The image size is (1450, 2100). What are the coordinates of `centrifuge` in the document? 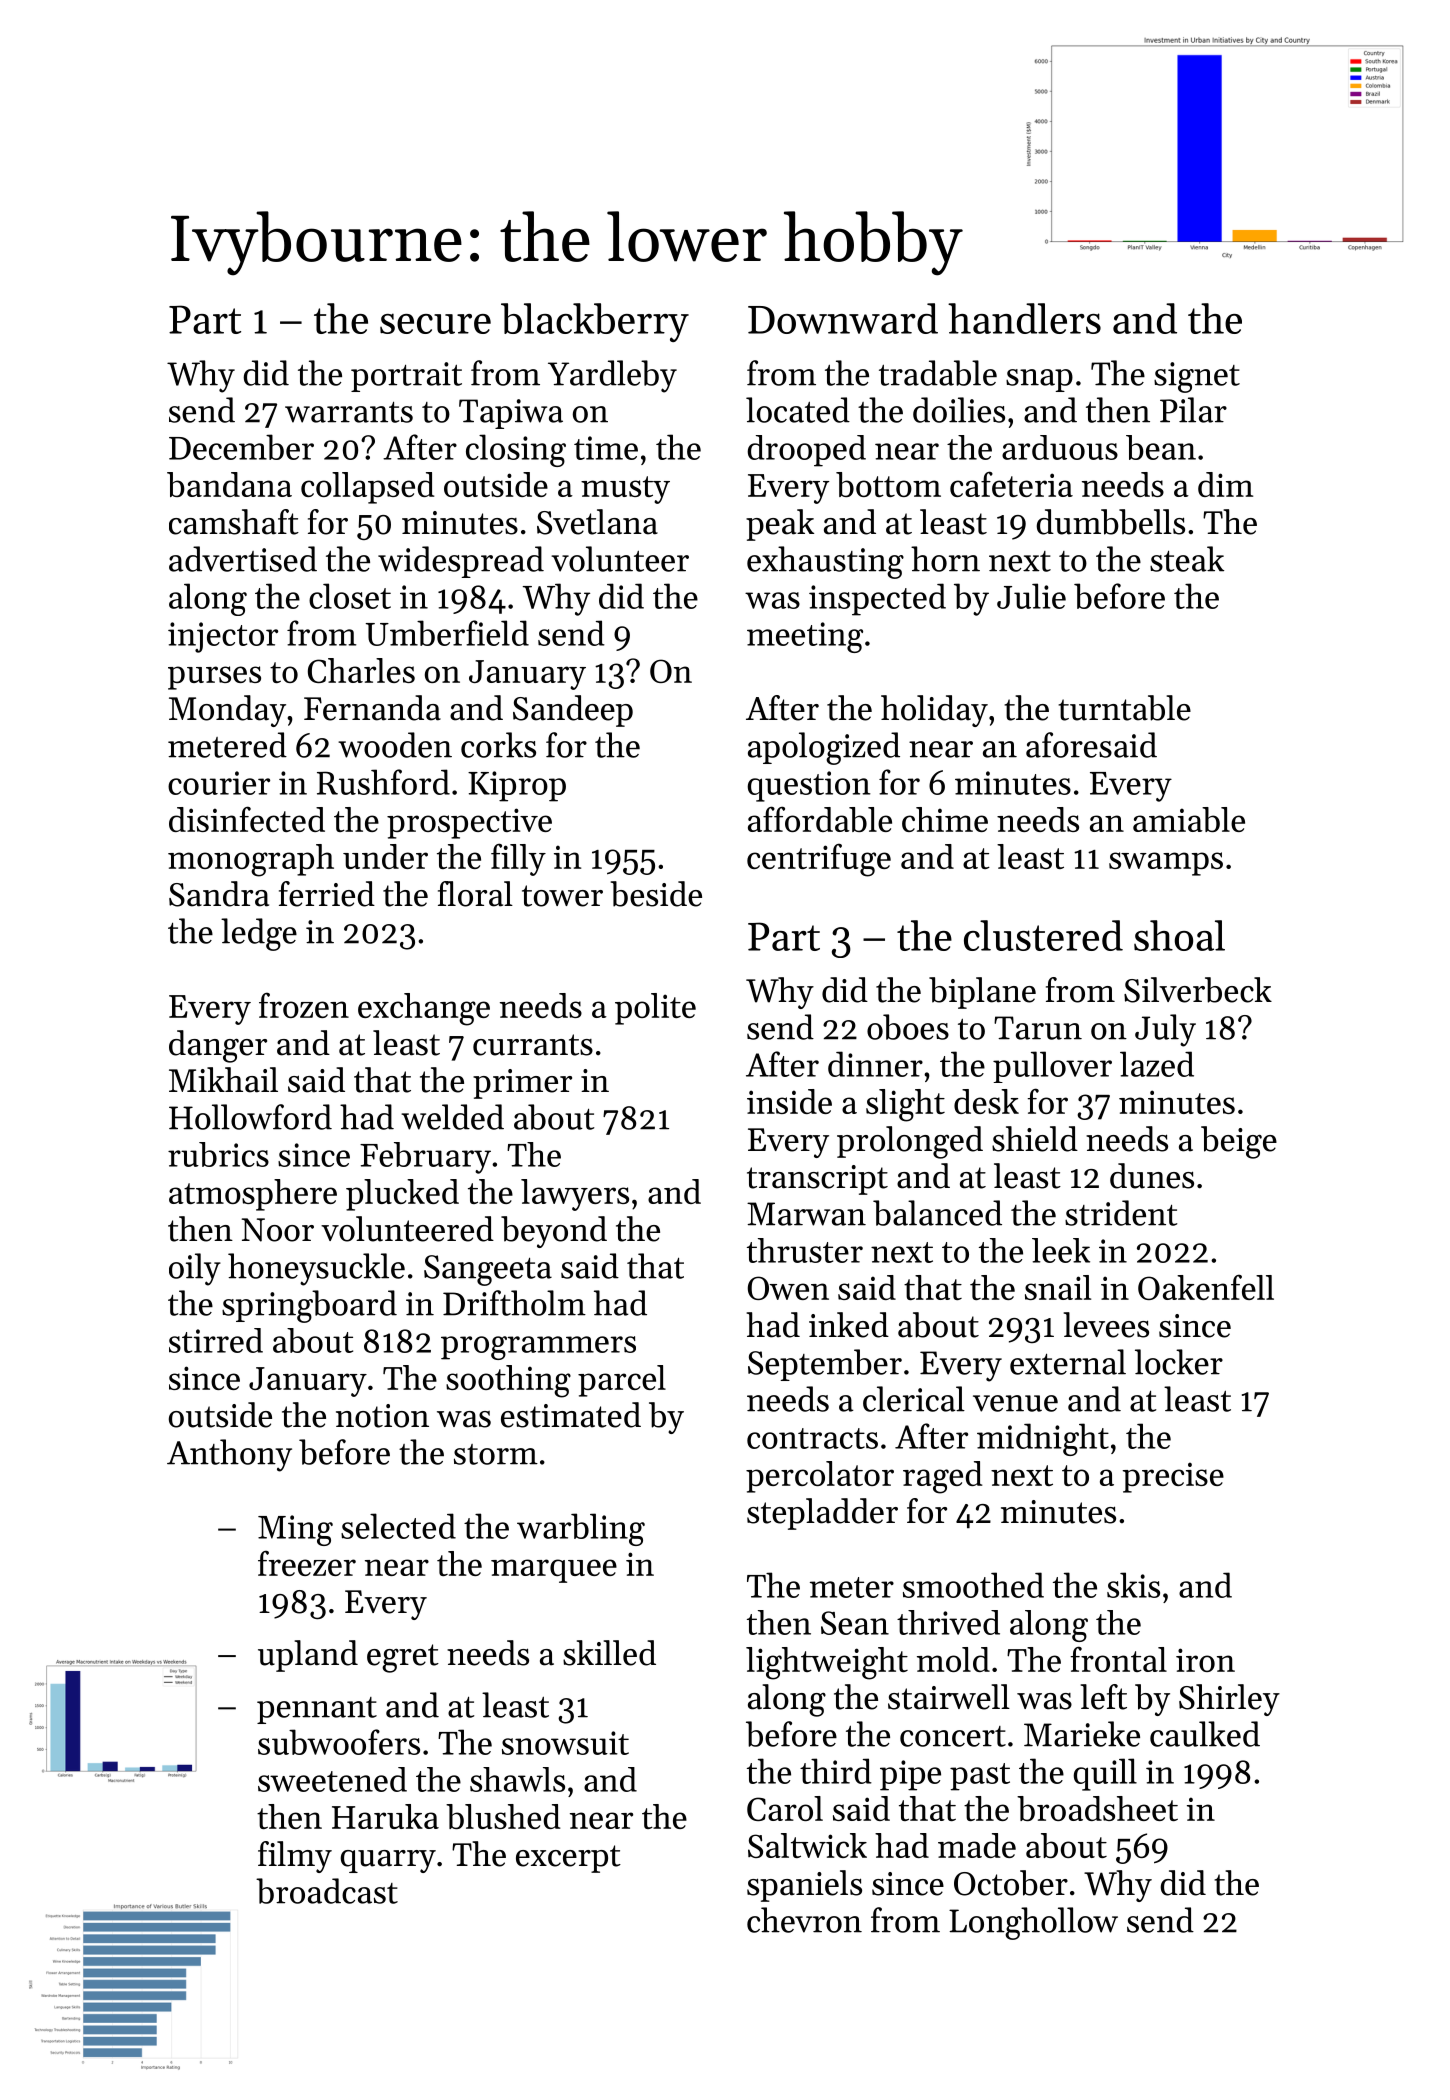 It's located at (819, 860).
